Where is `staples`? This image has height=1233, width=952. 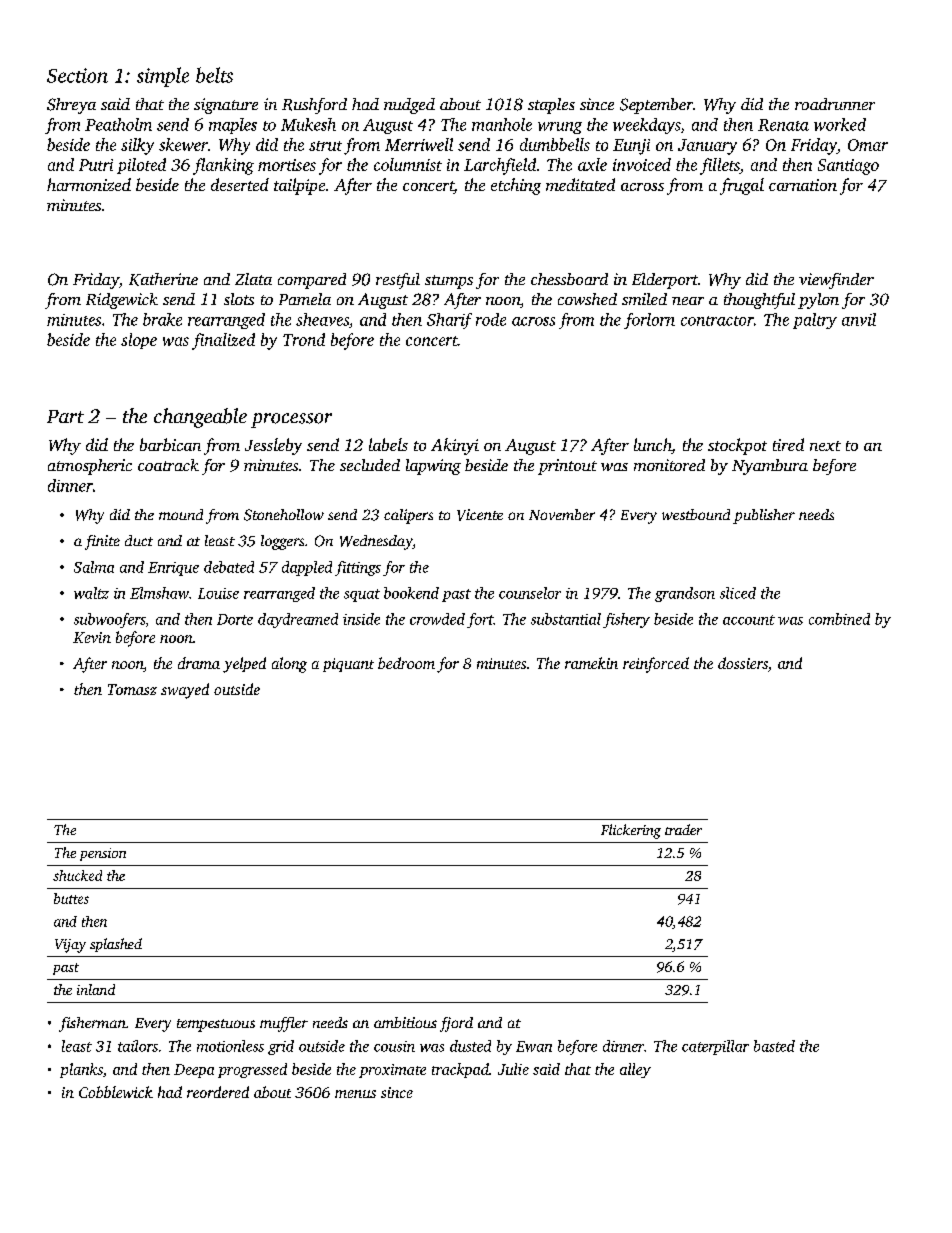 staples is located at coordinates (551, 106).
